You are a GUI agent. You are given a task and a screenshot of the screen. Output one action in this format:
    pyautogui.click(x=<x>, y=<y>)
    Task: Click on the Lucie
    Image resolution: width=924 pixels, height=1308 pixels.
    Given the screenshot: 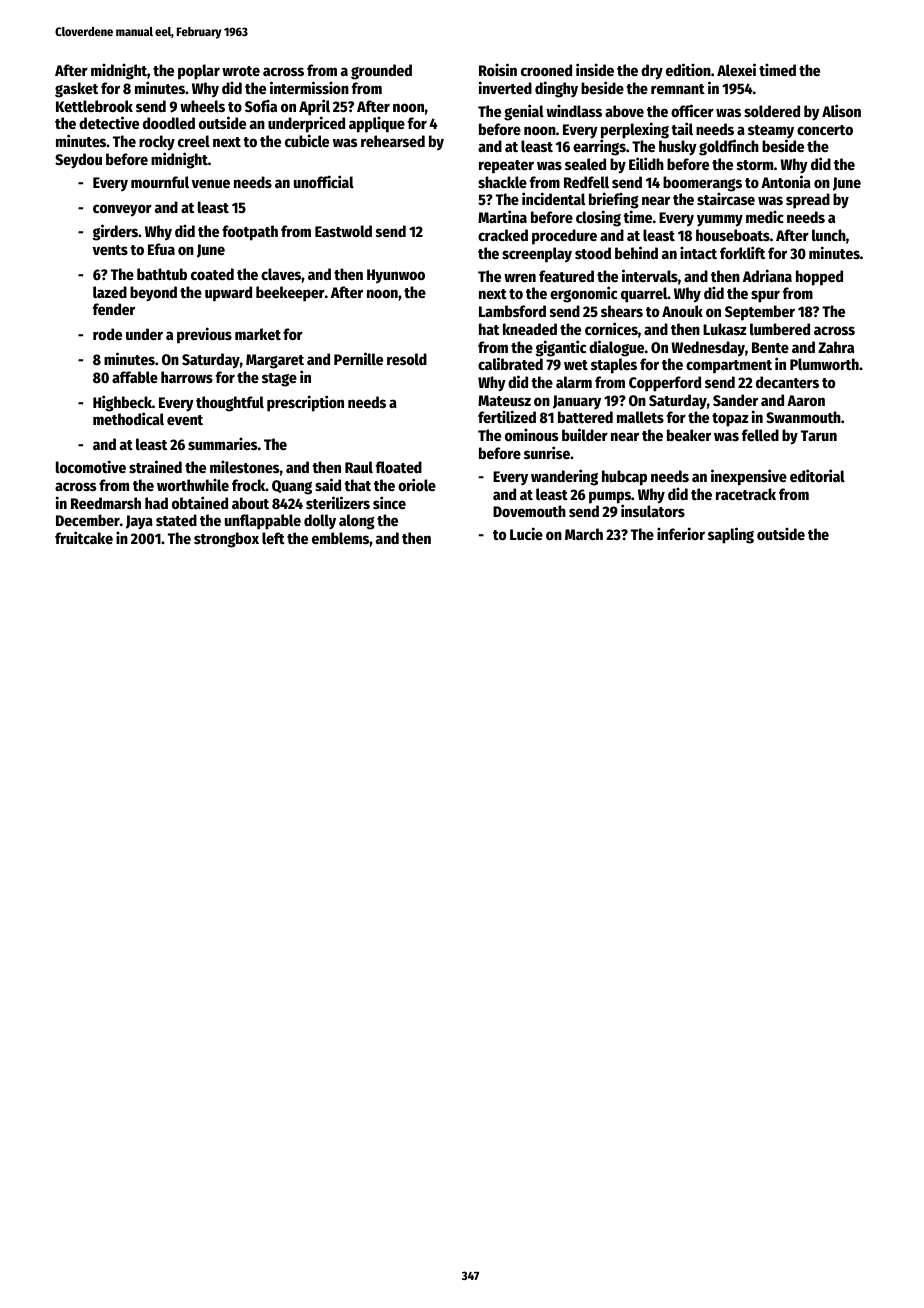 What is the action you would take?
    pyautogui.click(x=526, y=533)
